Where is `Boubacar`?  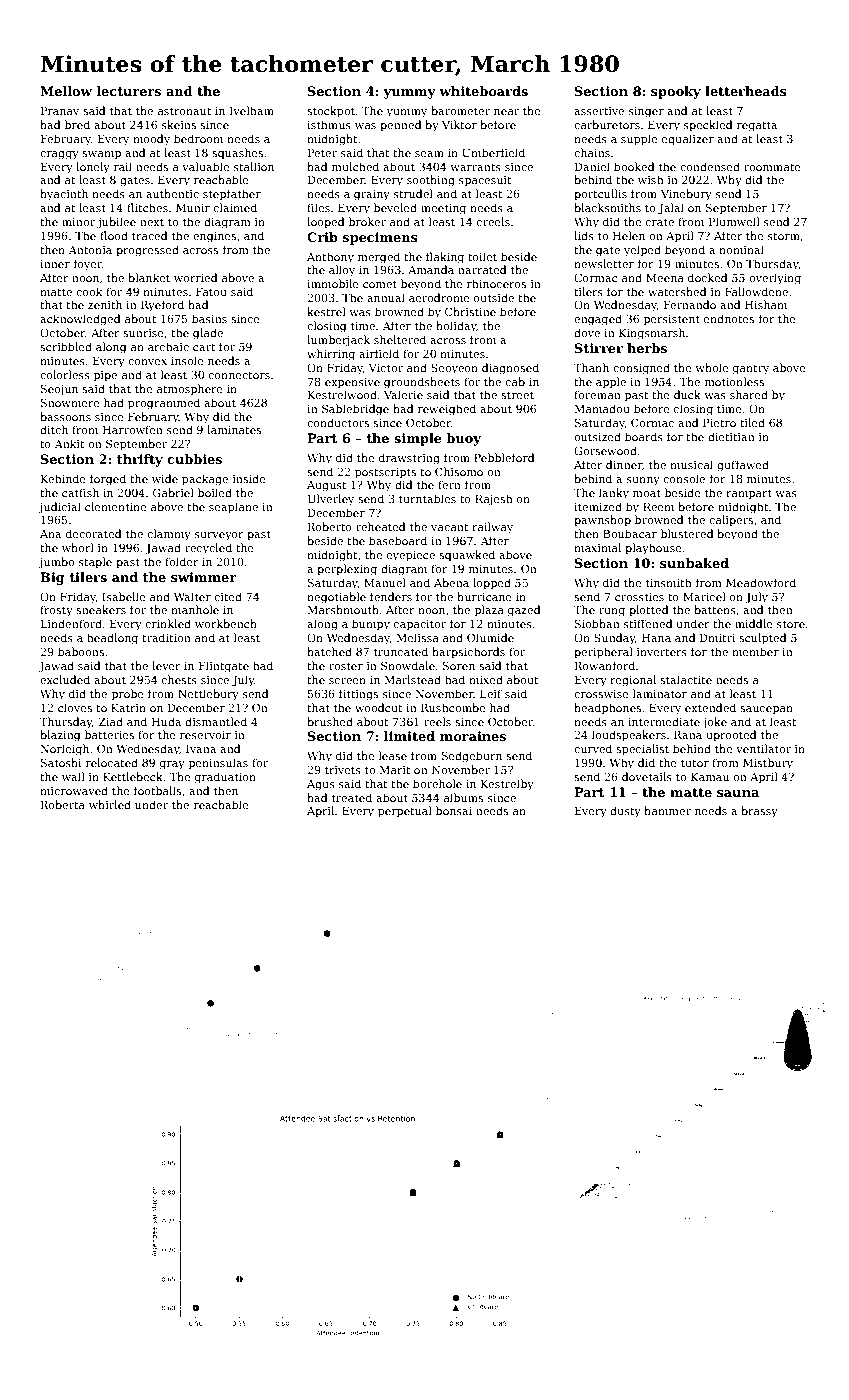 Boubacar is located at coordinates (630, 533).
